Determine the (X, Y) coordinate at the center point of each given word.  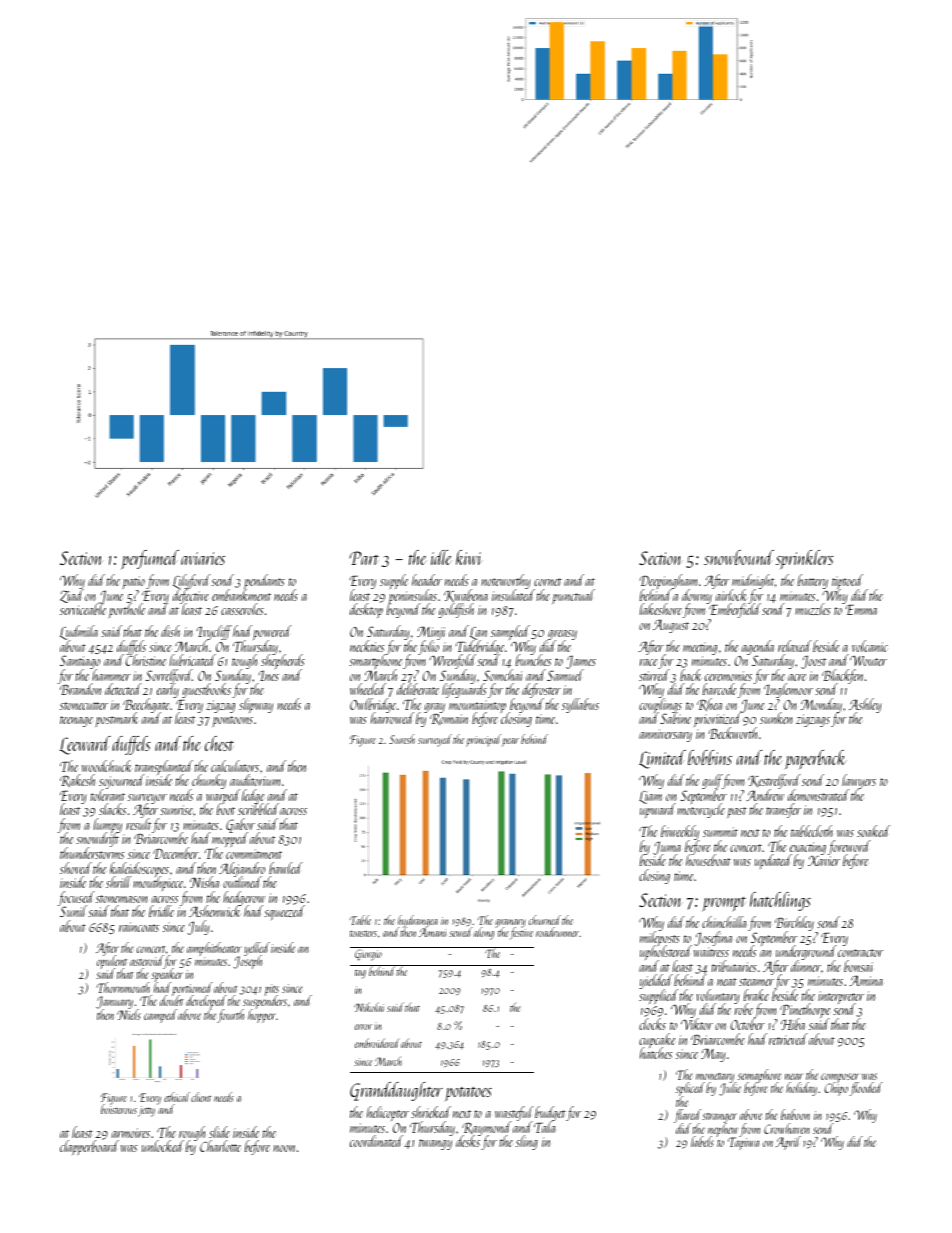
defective (191, 596)
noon (284, 1148)
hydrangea (418, 921)
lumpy (108, 826)
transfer (783, 810)
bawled (286, 868)
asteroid (147, 960)
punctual (573, 596)
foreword (849, 847)
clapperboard (89, 1147)
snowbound (739, 557)
